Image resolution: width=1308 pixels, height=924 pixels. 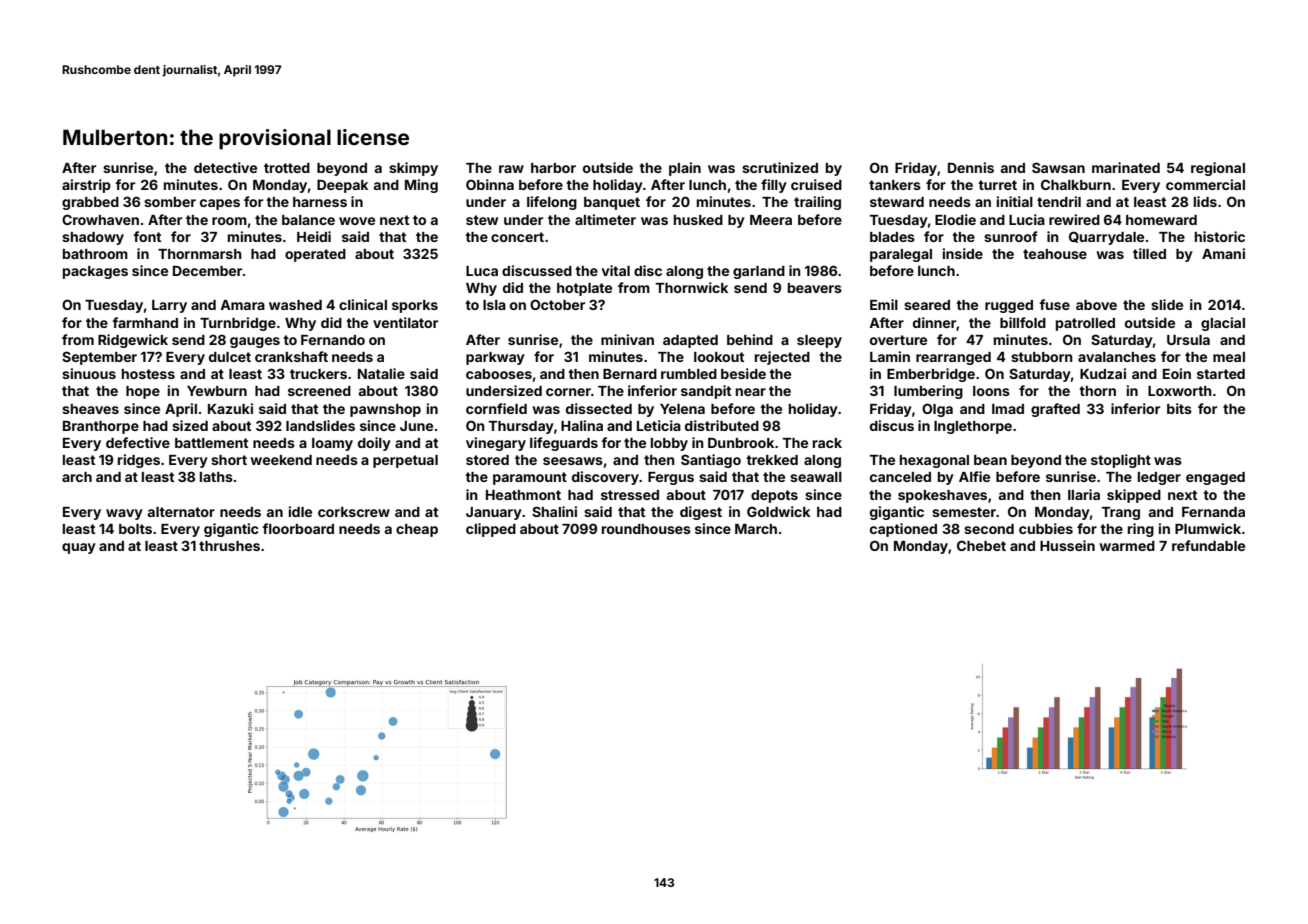 What do you see at coordinates (934, 322) in the document?
I see `dinner` at bounding box center [934, 322].
